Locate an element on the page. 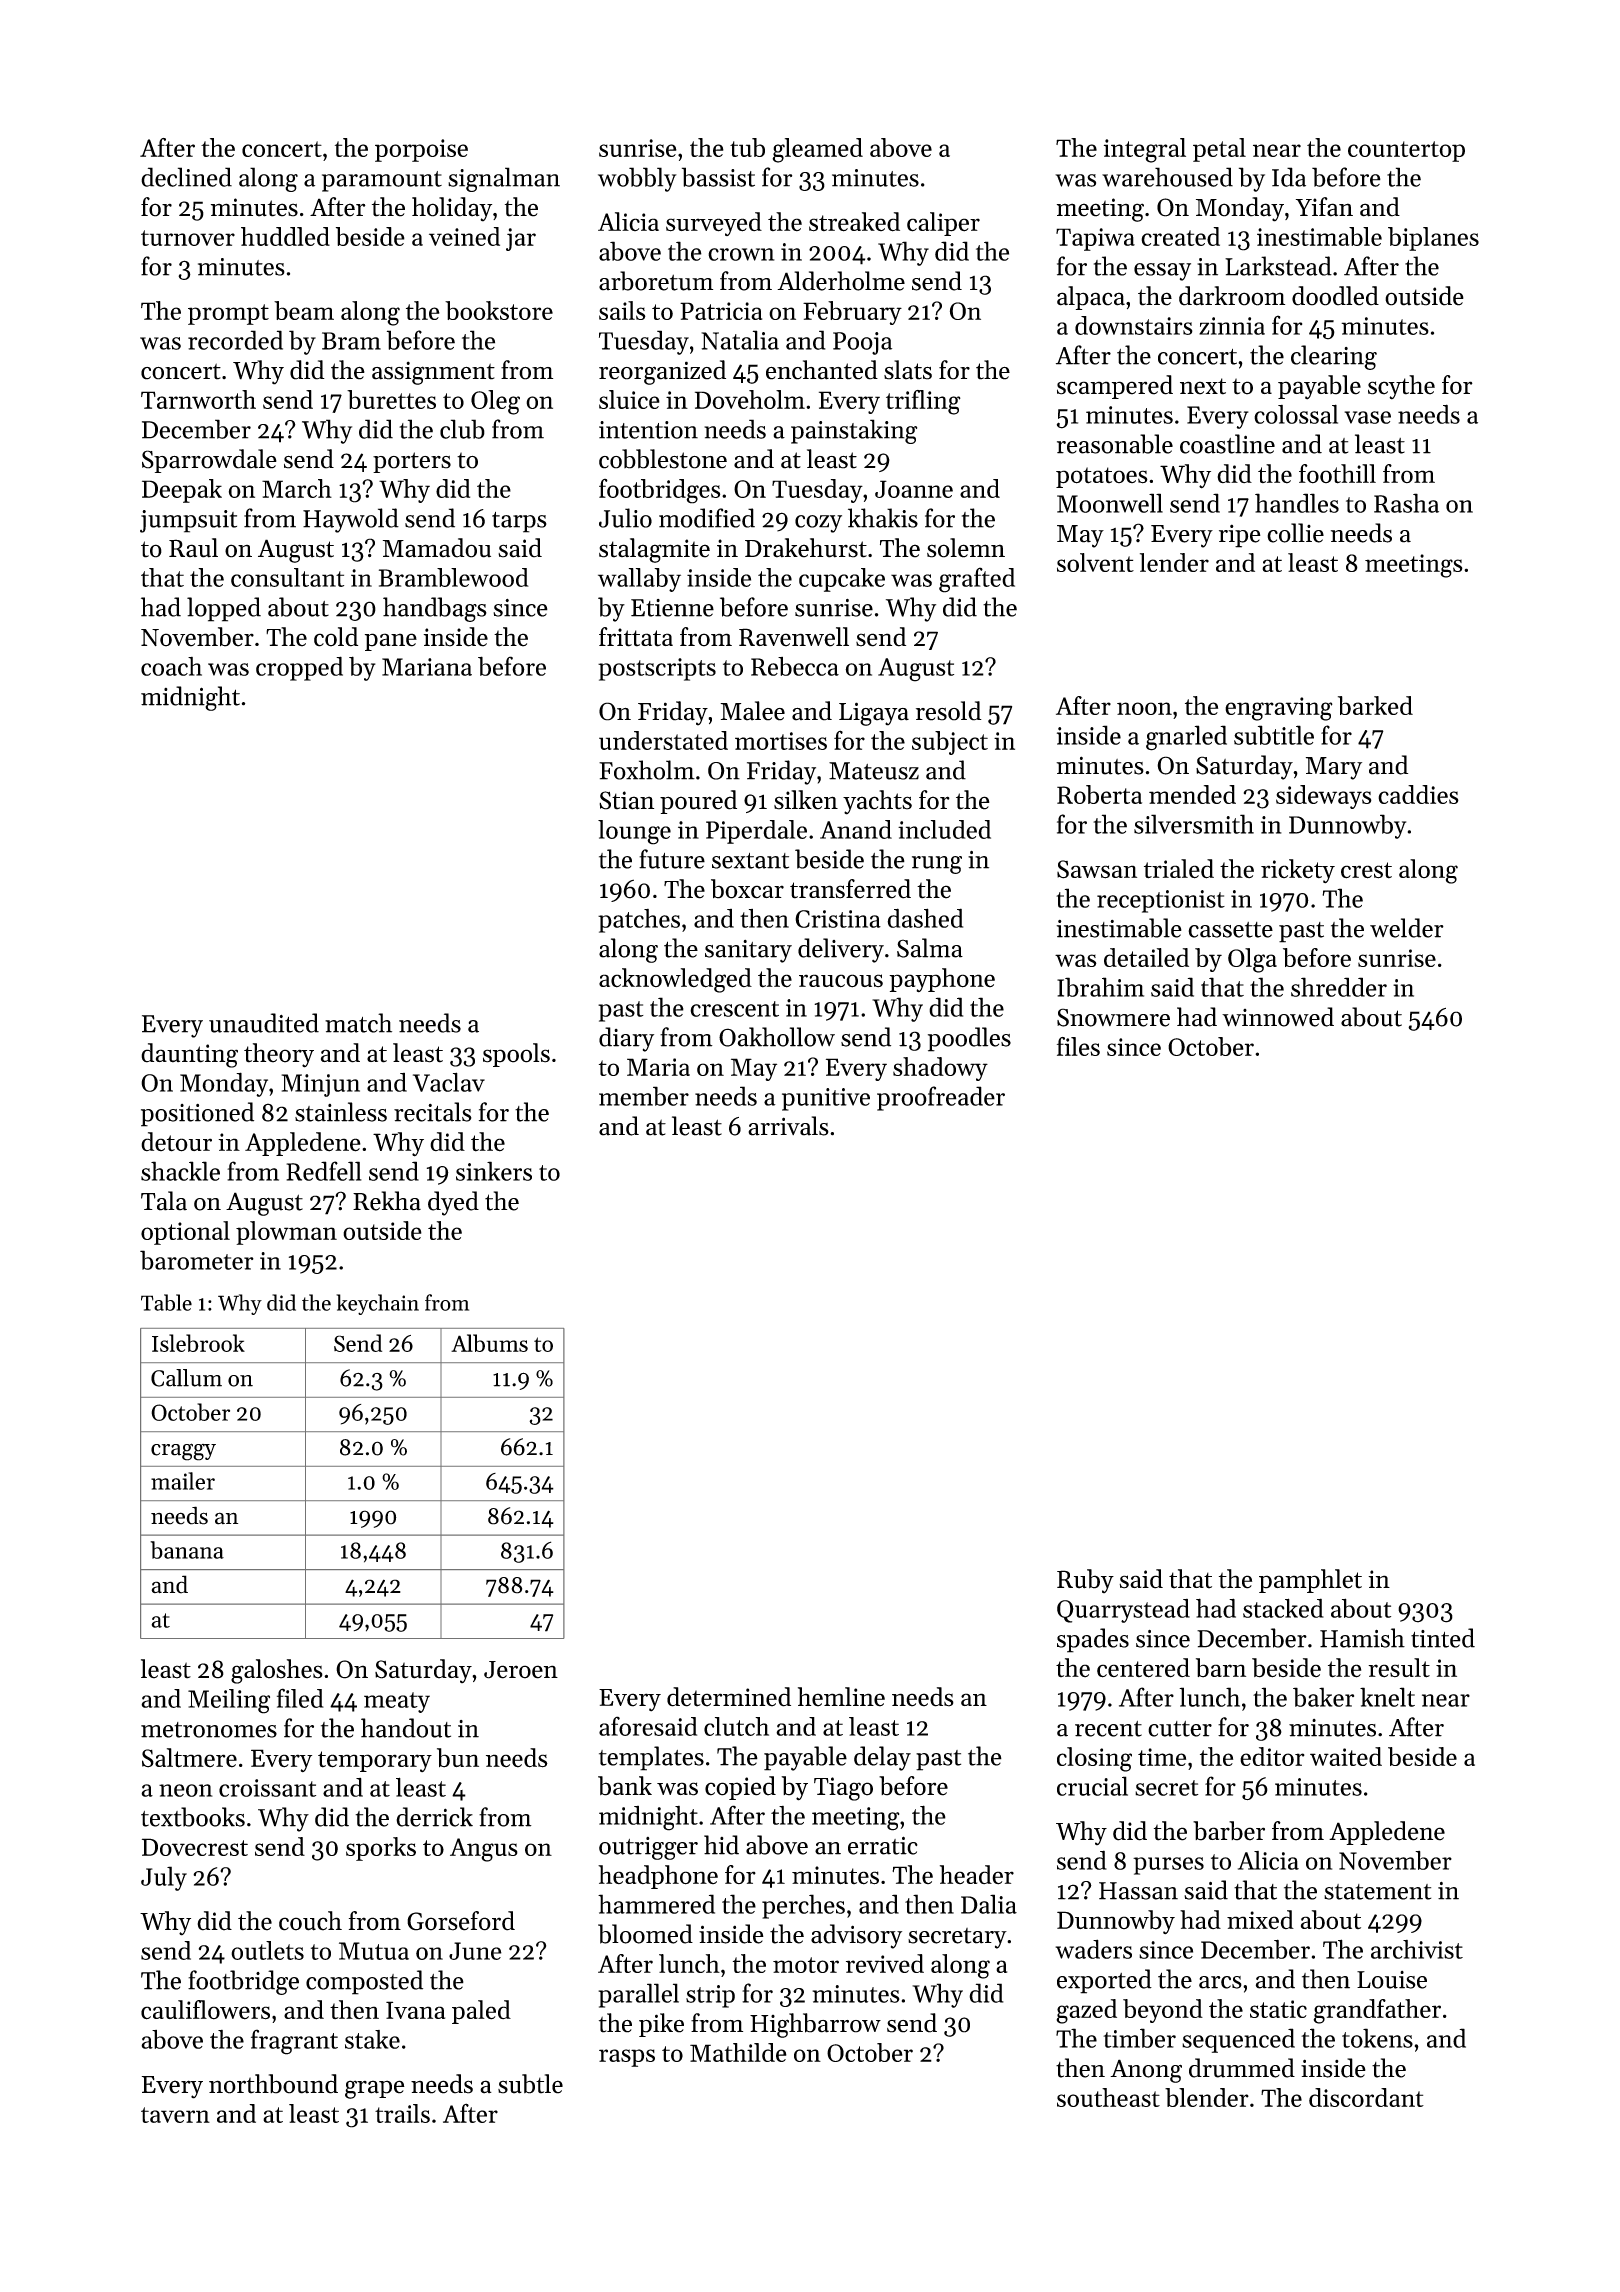  positioned is located at coordinates (197, 1114).
